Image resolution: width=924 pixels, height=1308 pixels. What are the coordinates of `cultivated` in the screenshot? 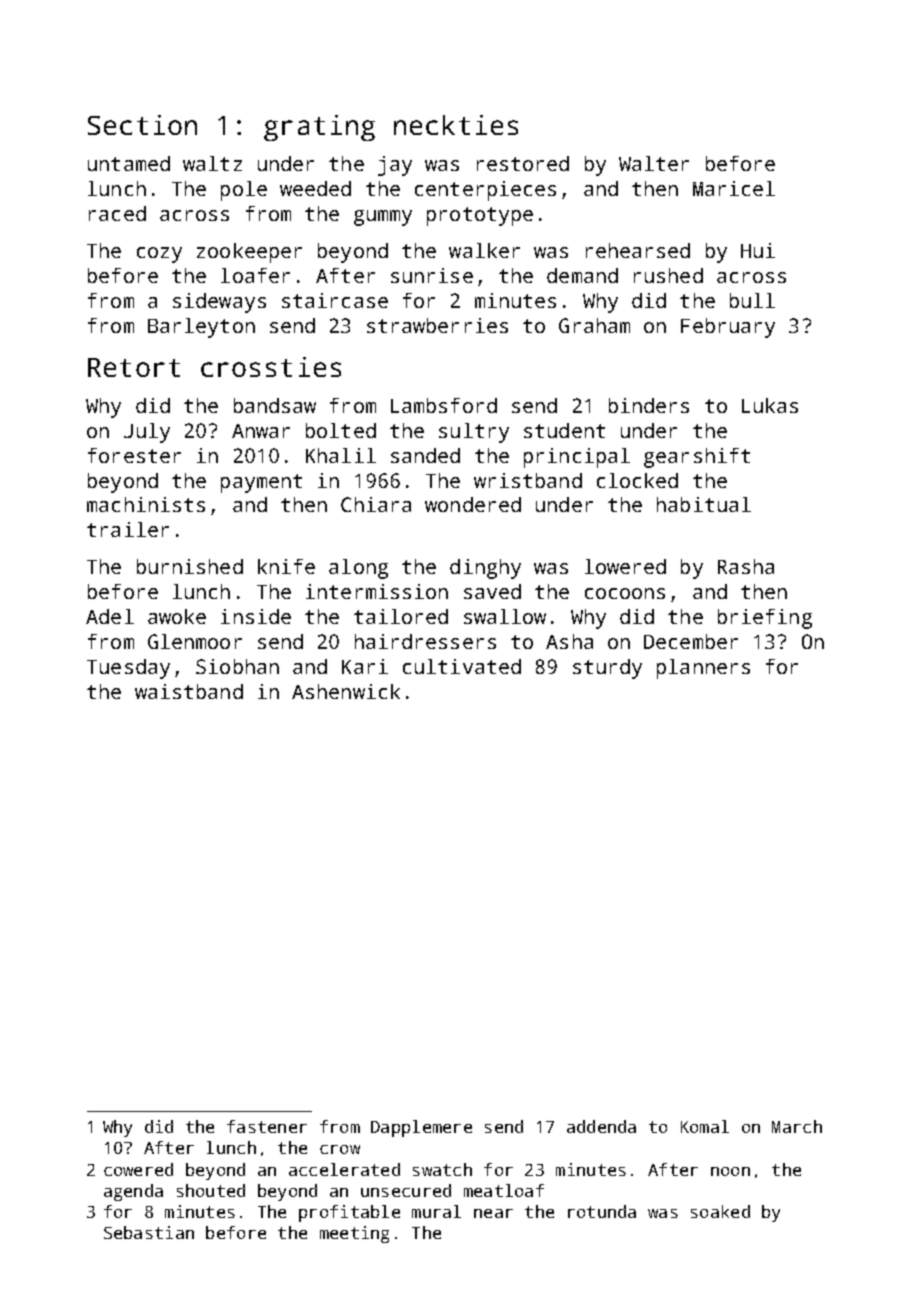 It's located at (462, 666).
